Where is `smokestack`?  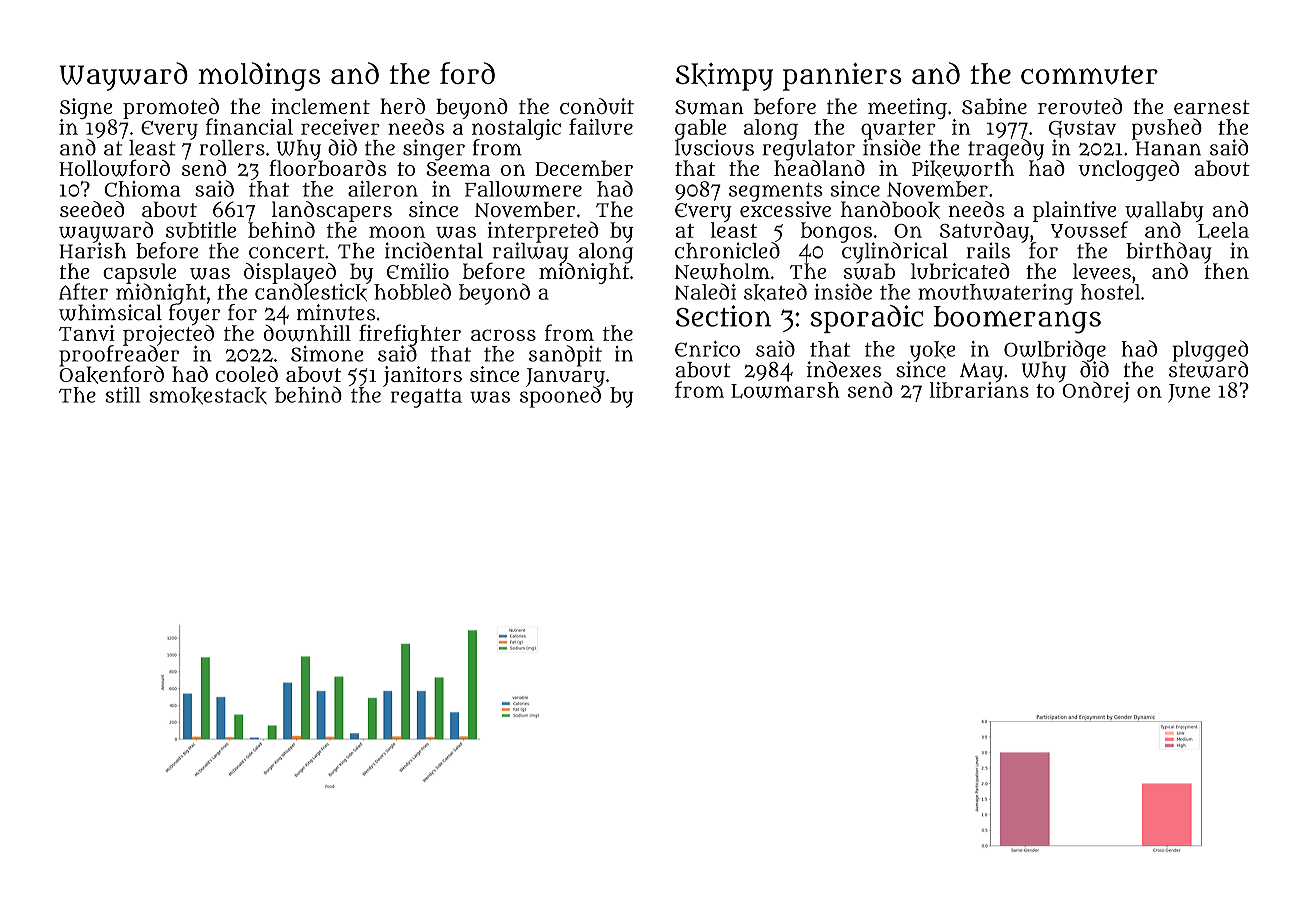
smokestack is located at coordinates (208, 395).
